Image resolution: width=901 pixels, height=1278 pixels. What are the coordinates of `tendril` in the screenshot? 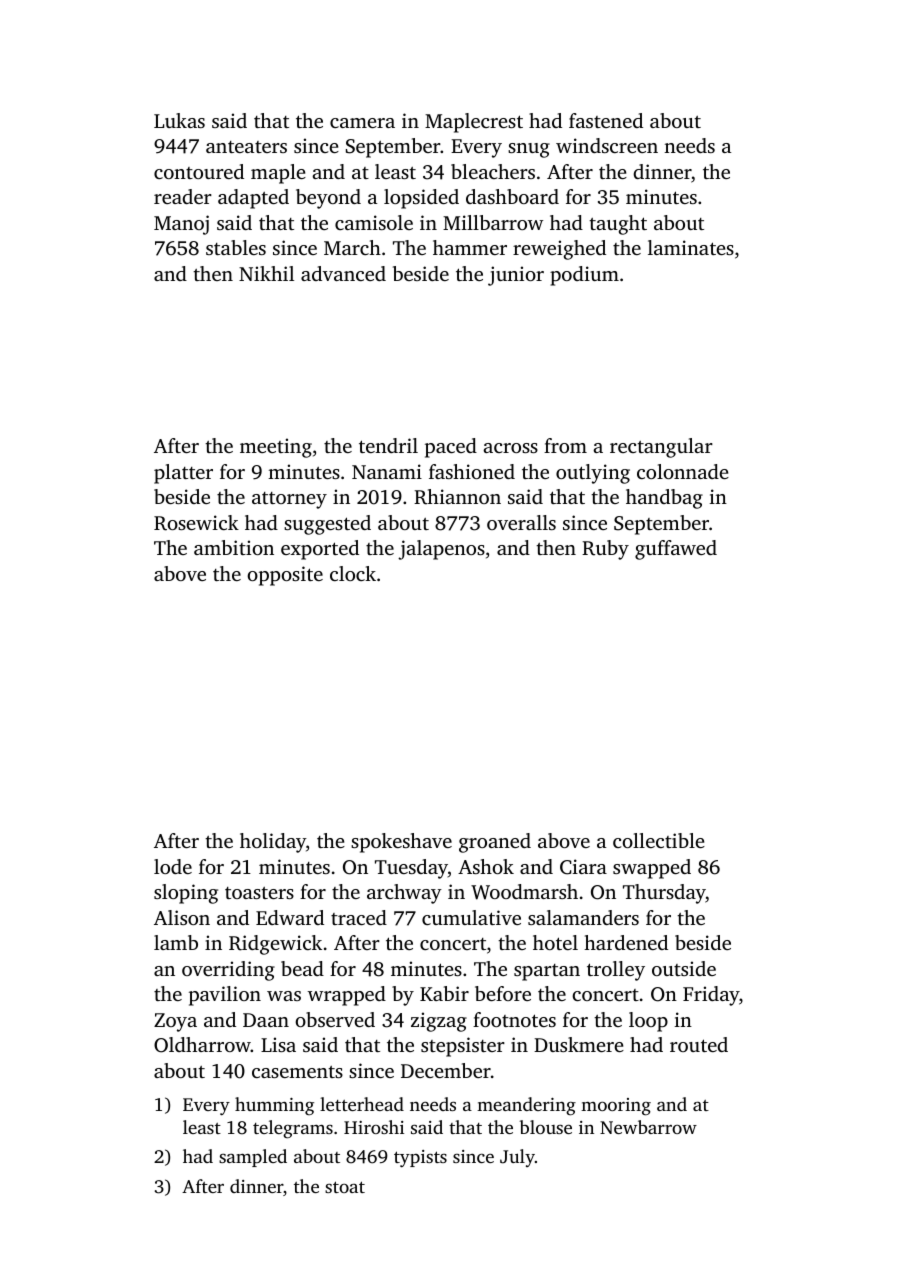 It's located at (388, 445).
